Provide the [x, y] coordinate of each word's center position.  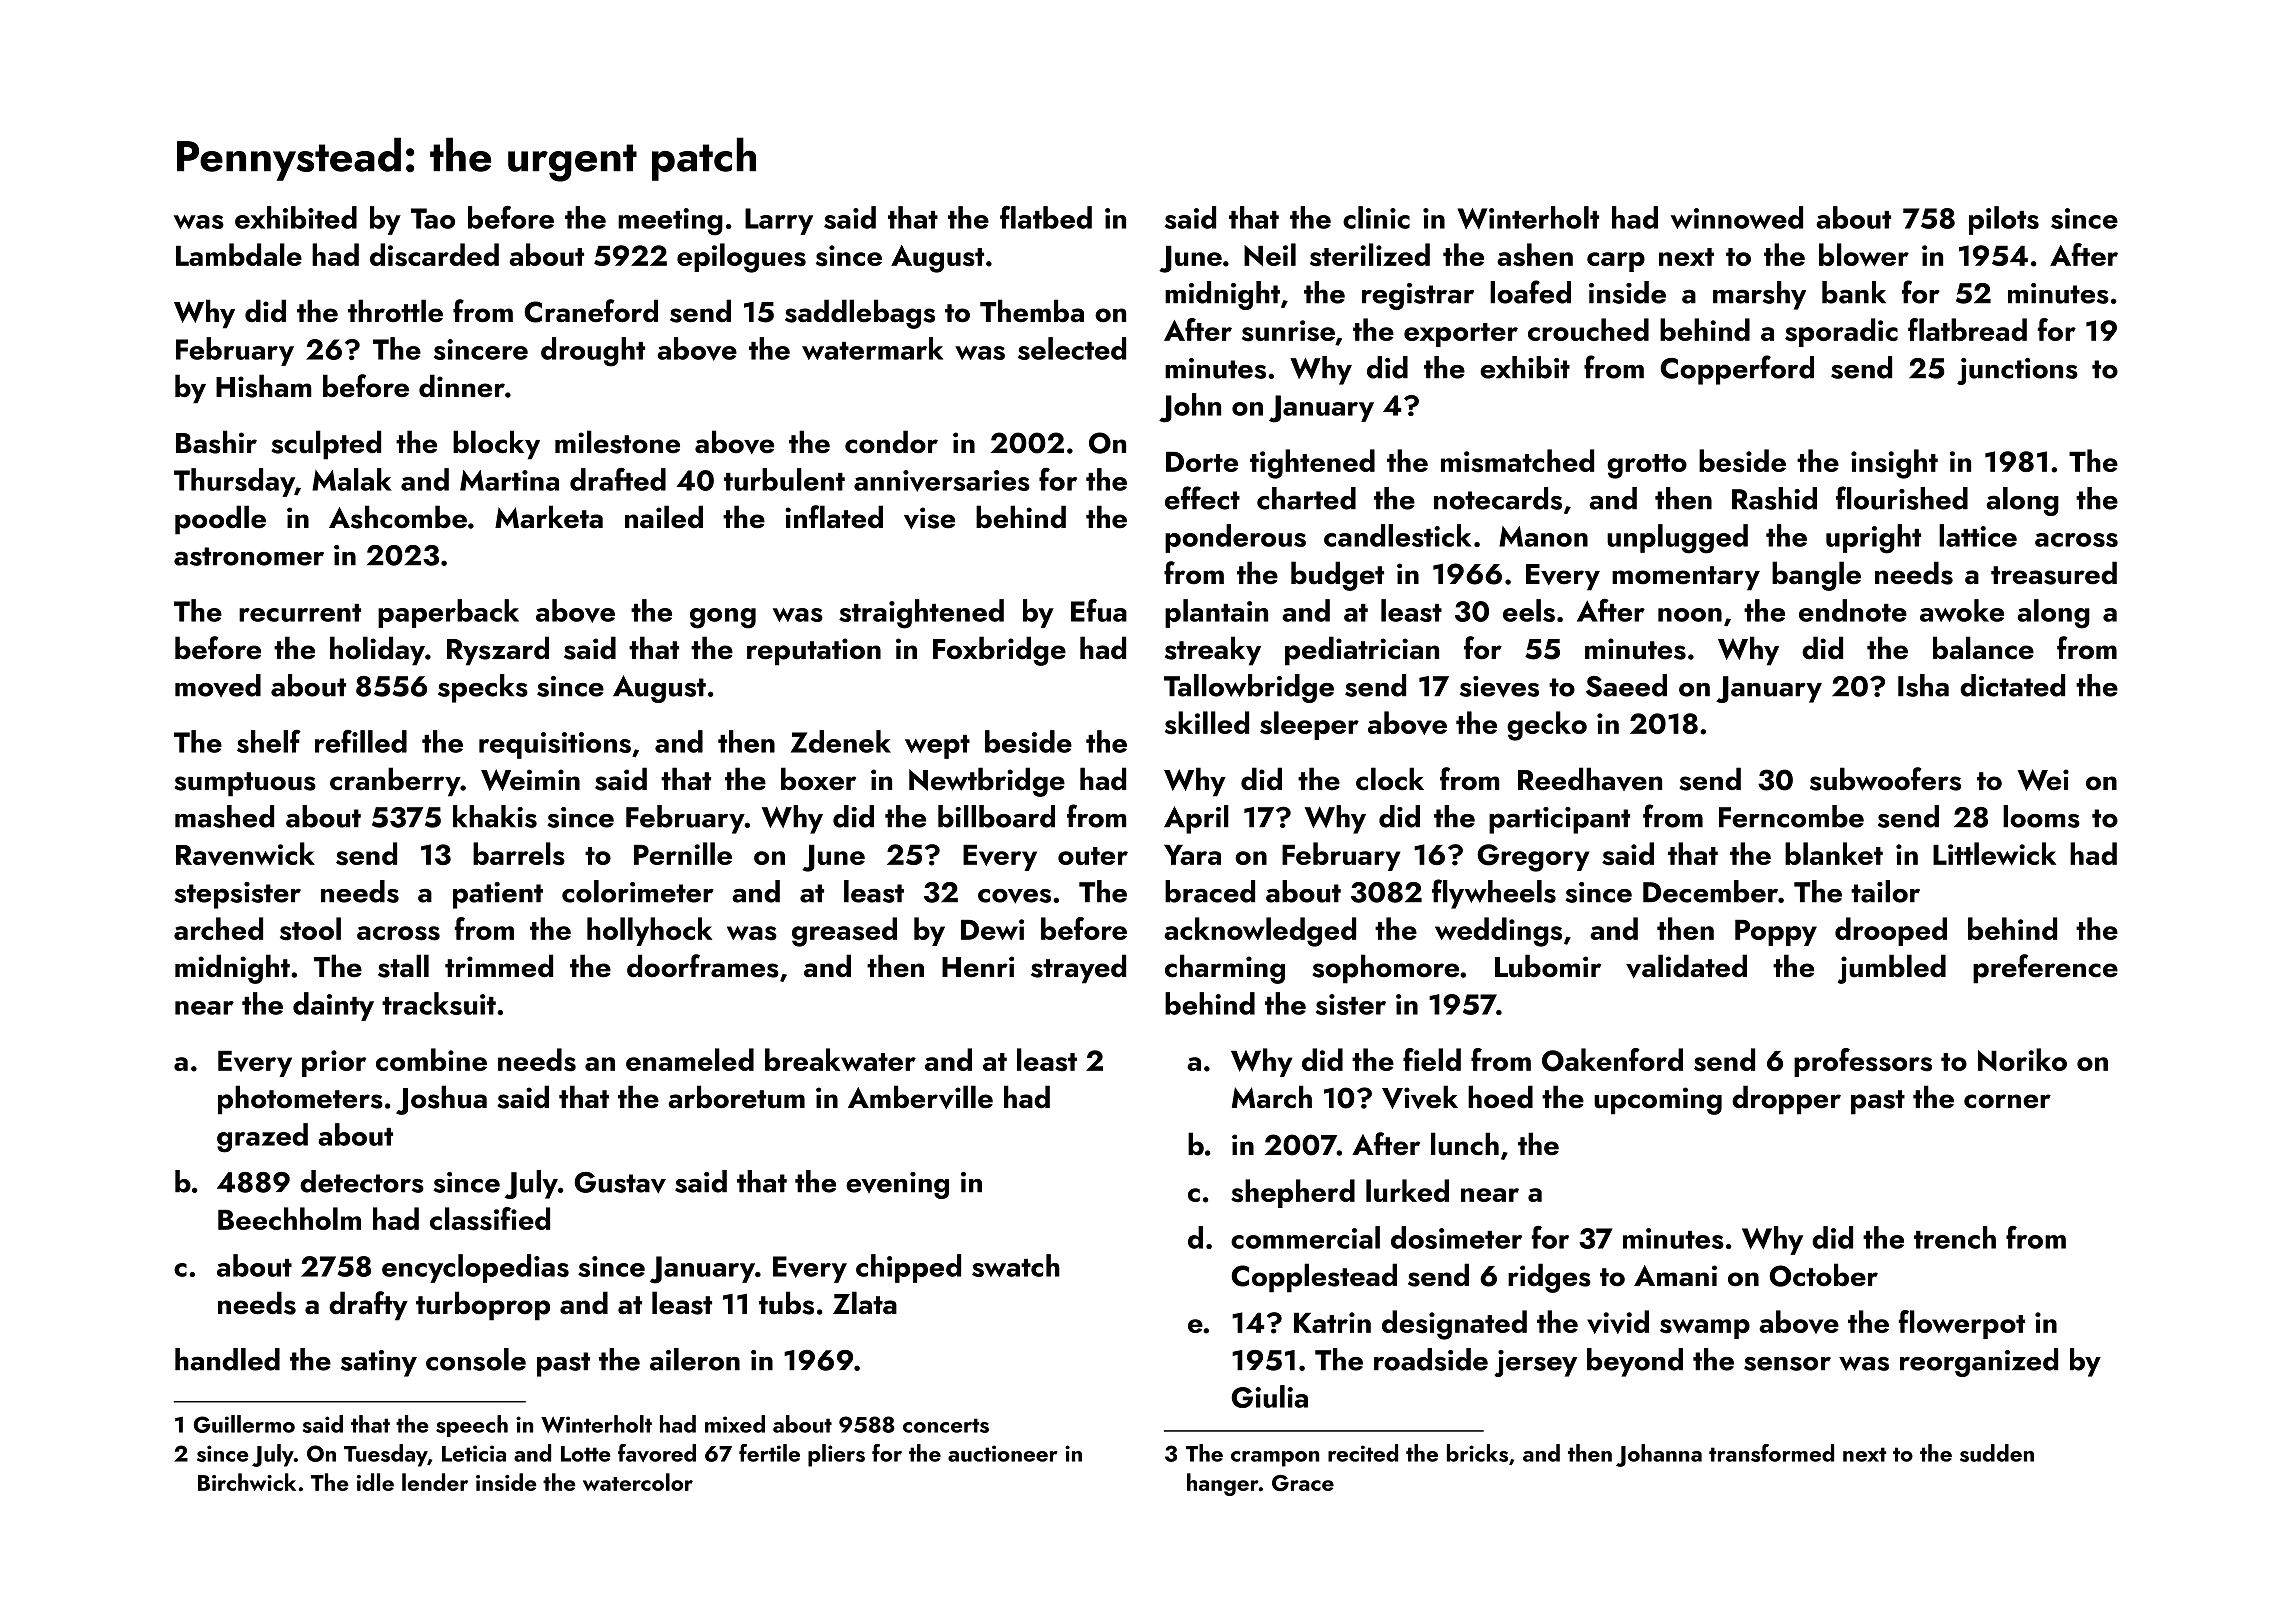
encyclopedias [475, 1268]
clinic [1376, 217]
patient [498, 895]
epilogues [741, 258]
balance [1983, 648]
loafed [1530, 292]
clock [1390, 779]
